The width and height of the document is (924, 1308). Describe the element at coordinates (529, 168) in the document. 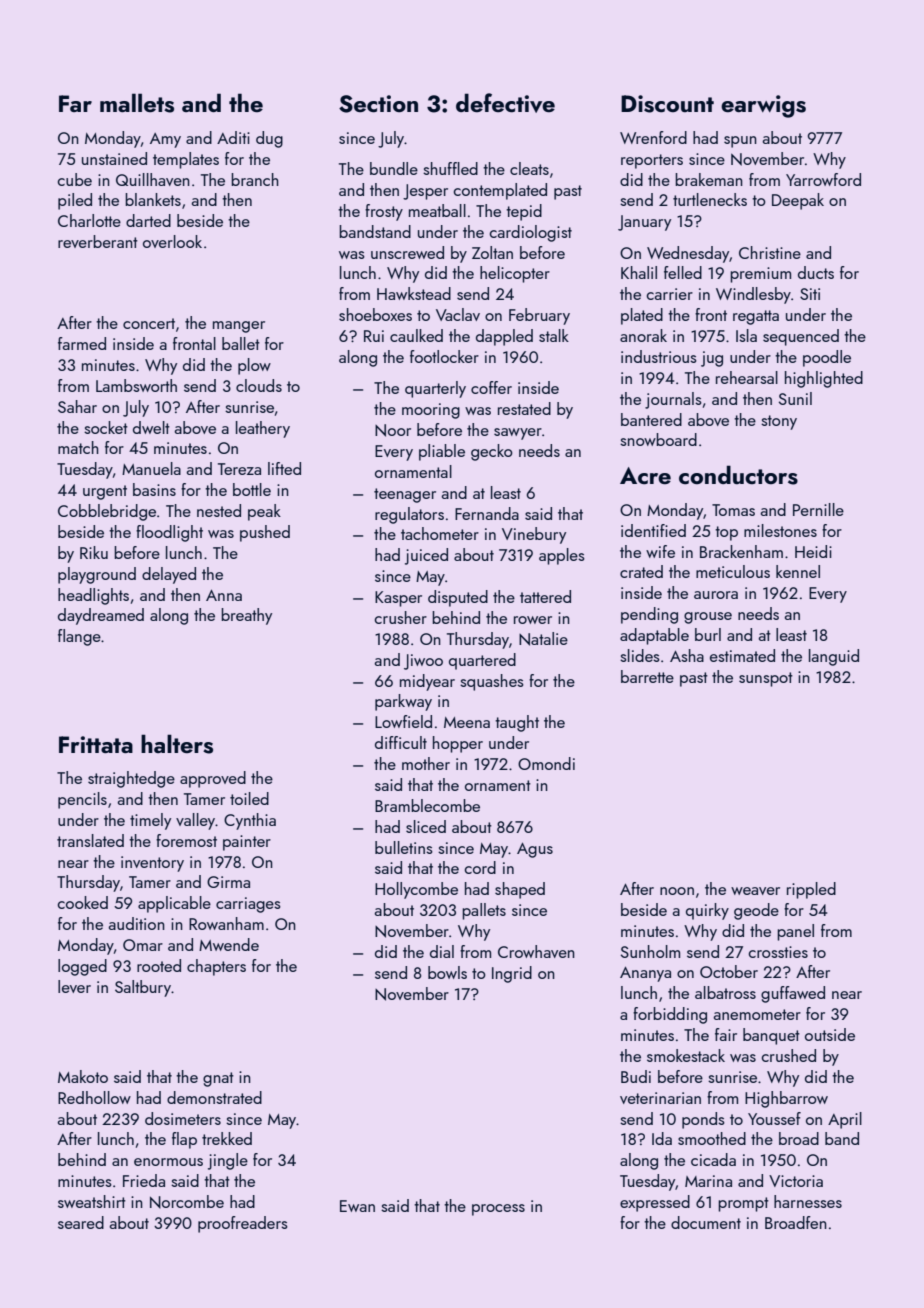

I see `cleats` at that location.
